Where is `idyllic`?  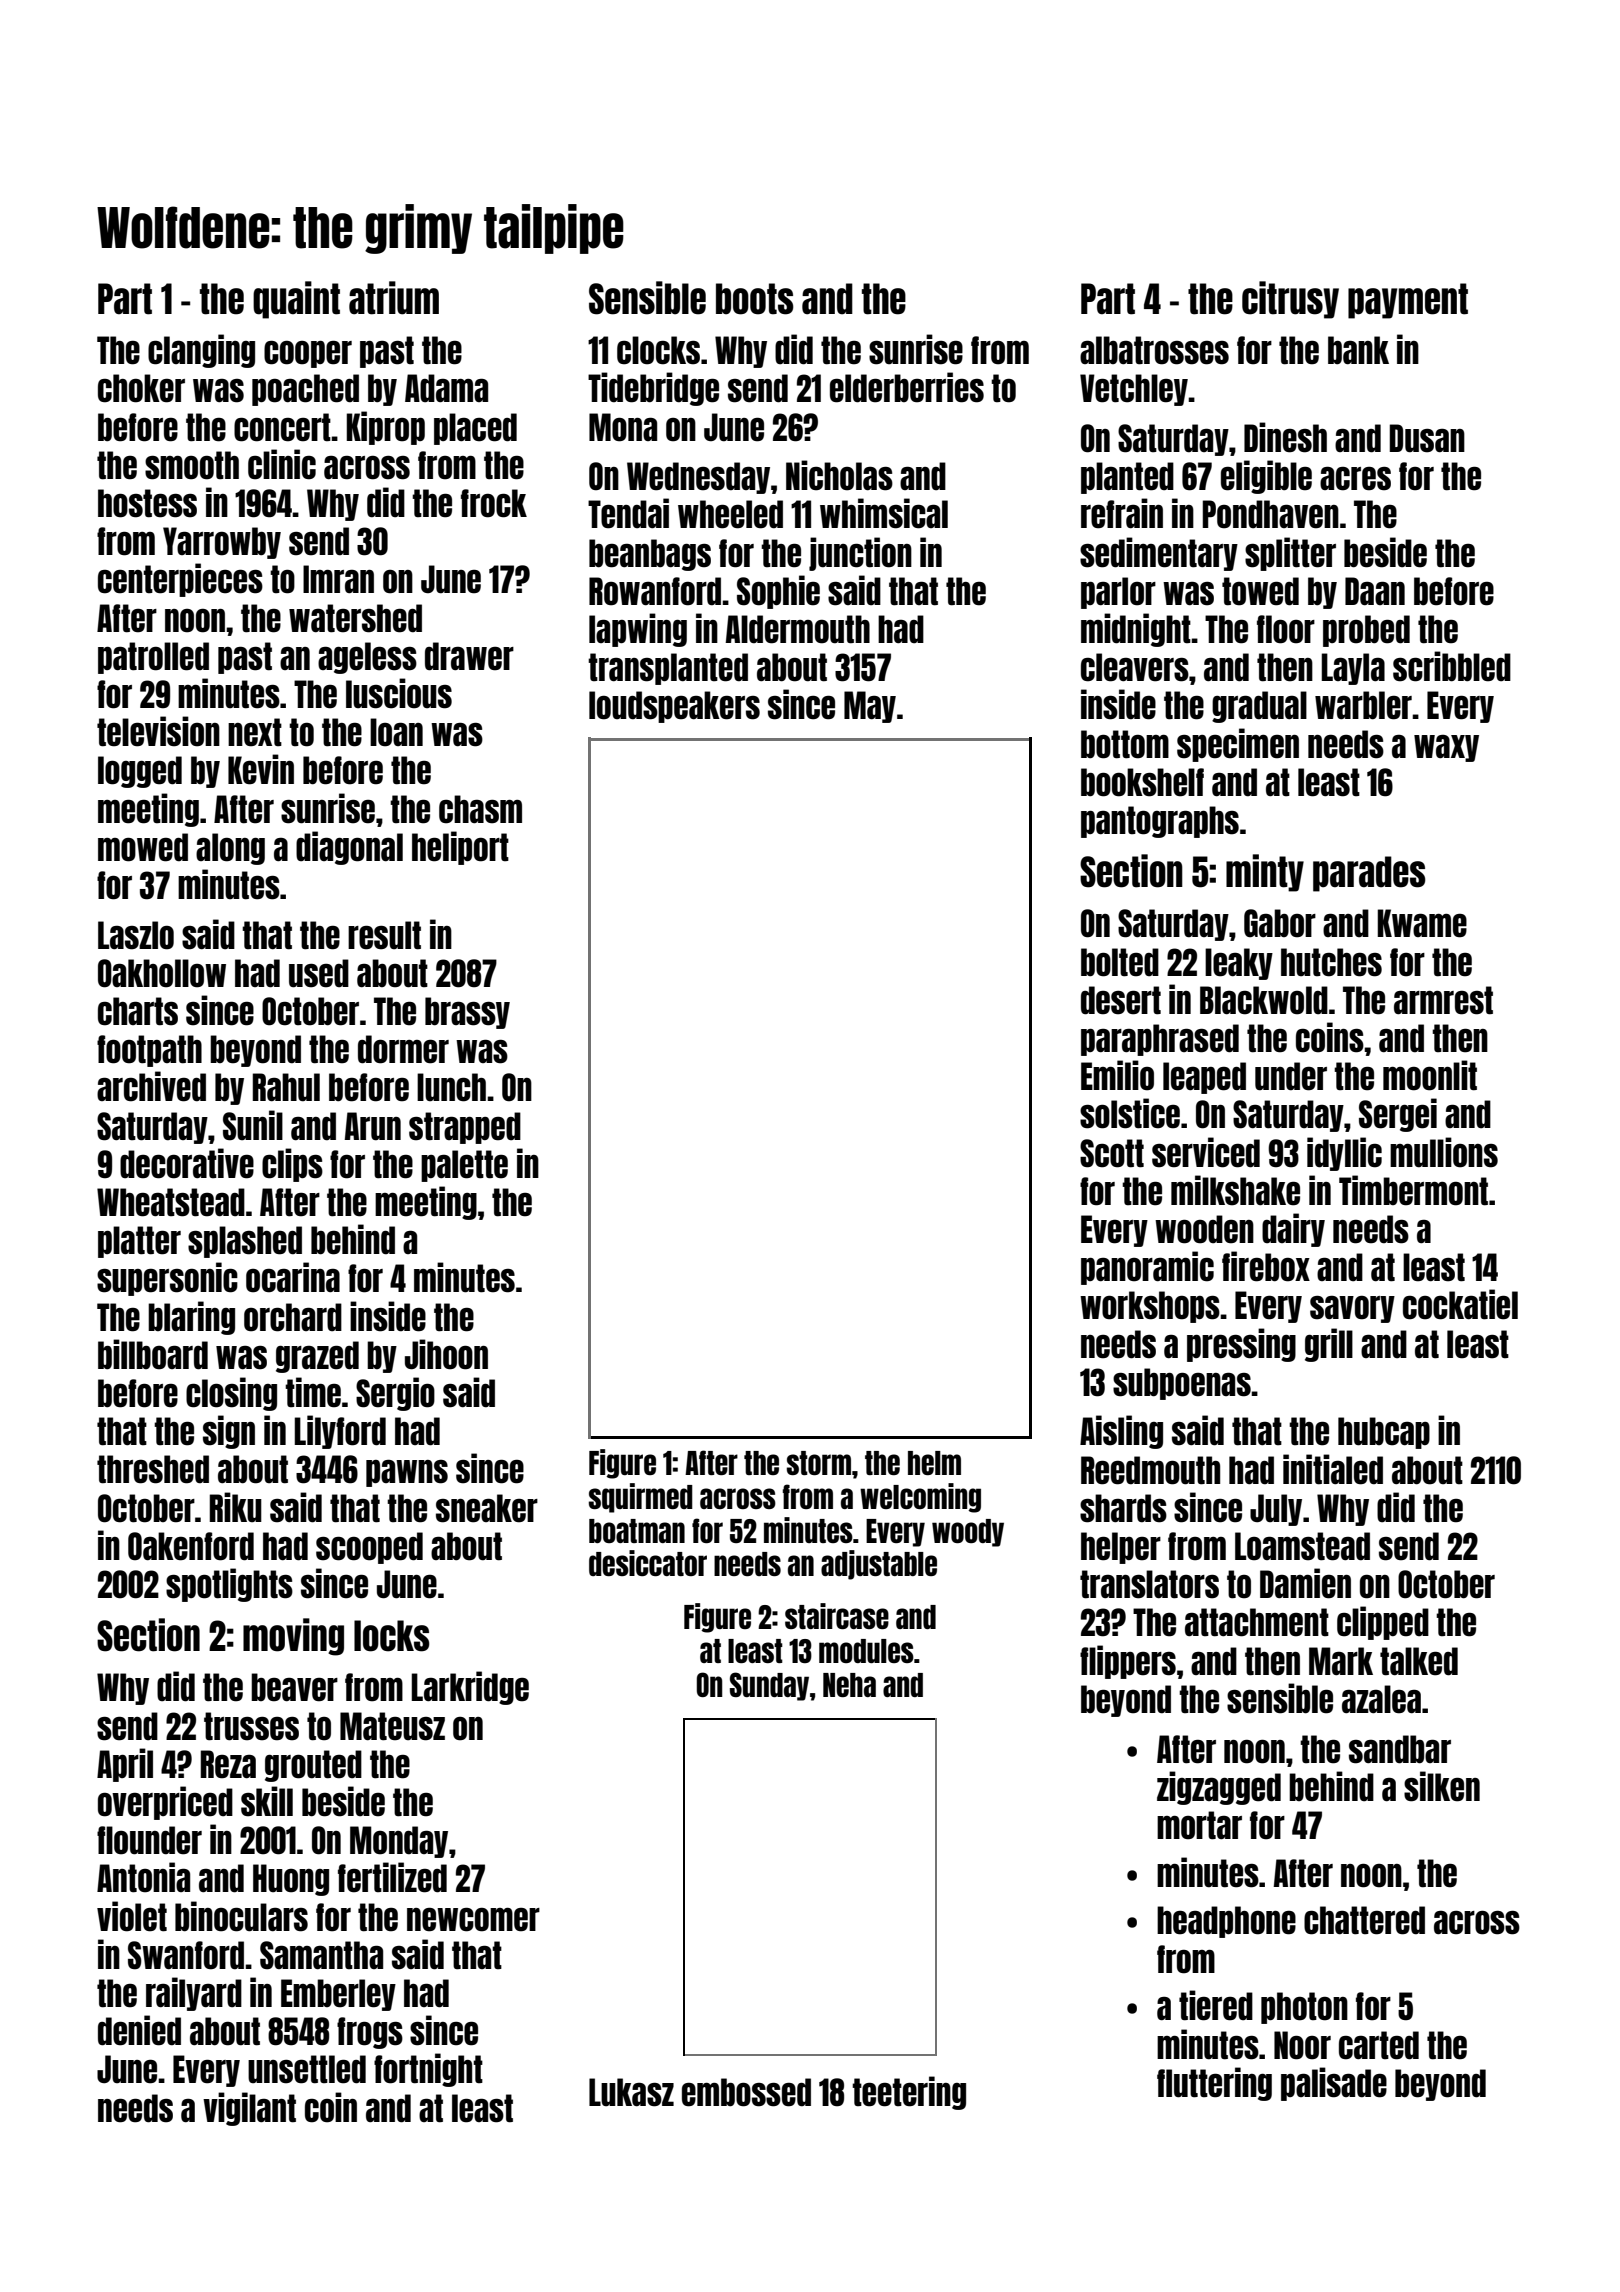 idyllic is located at coordinates (1344, 1154).
